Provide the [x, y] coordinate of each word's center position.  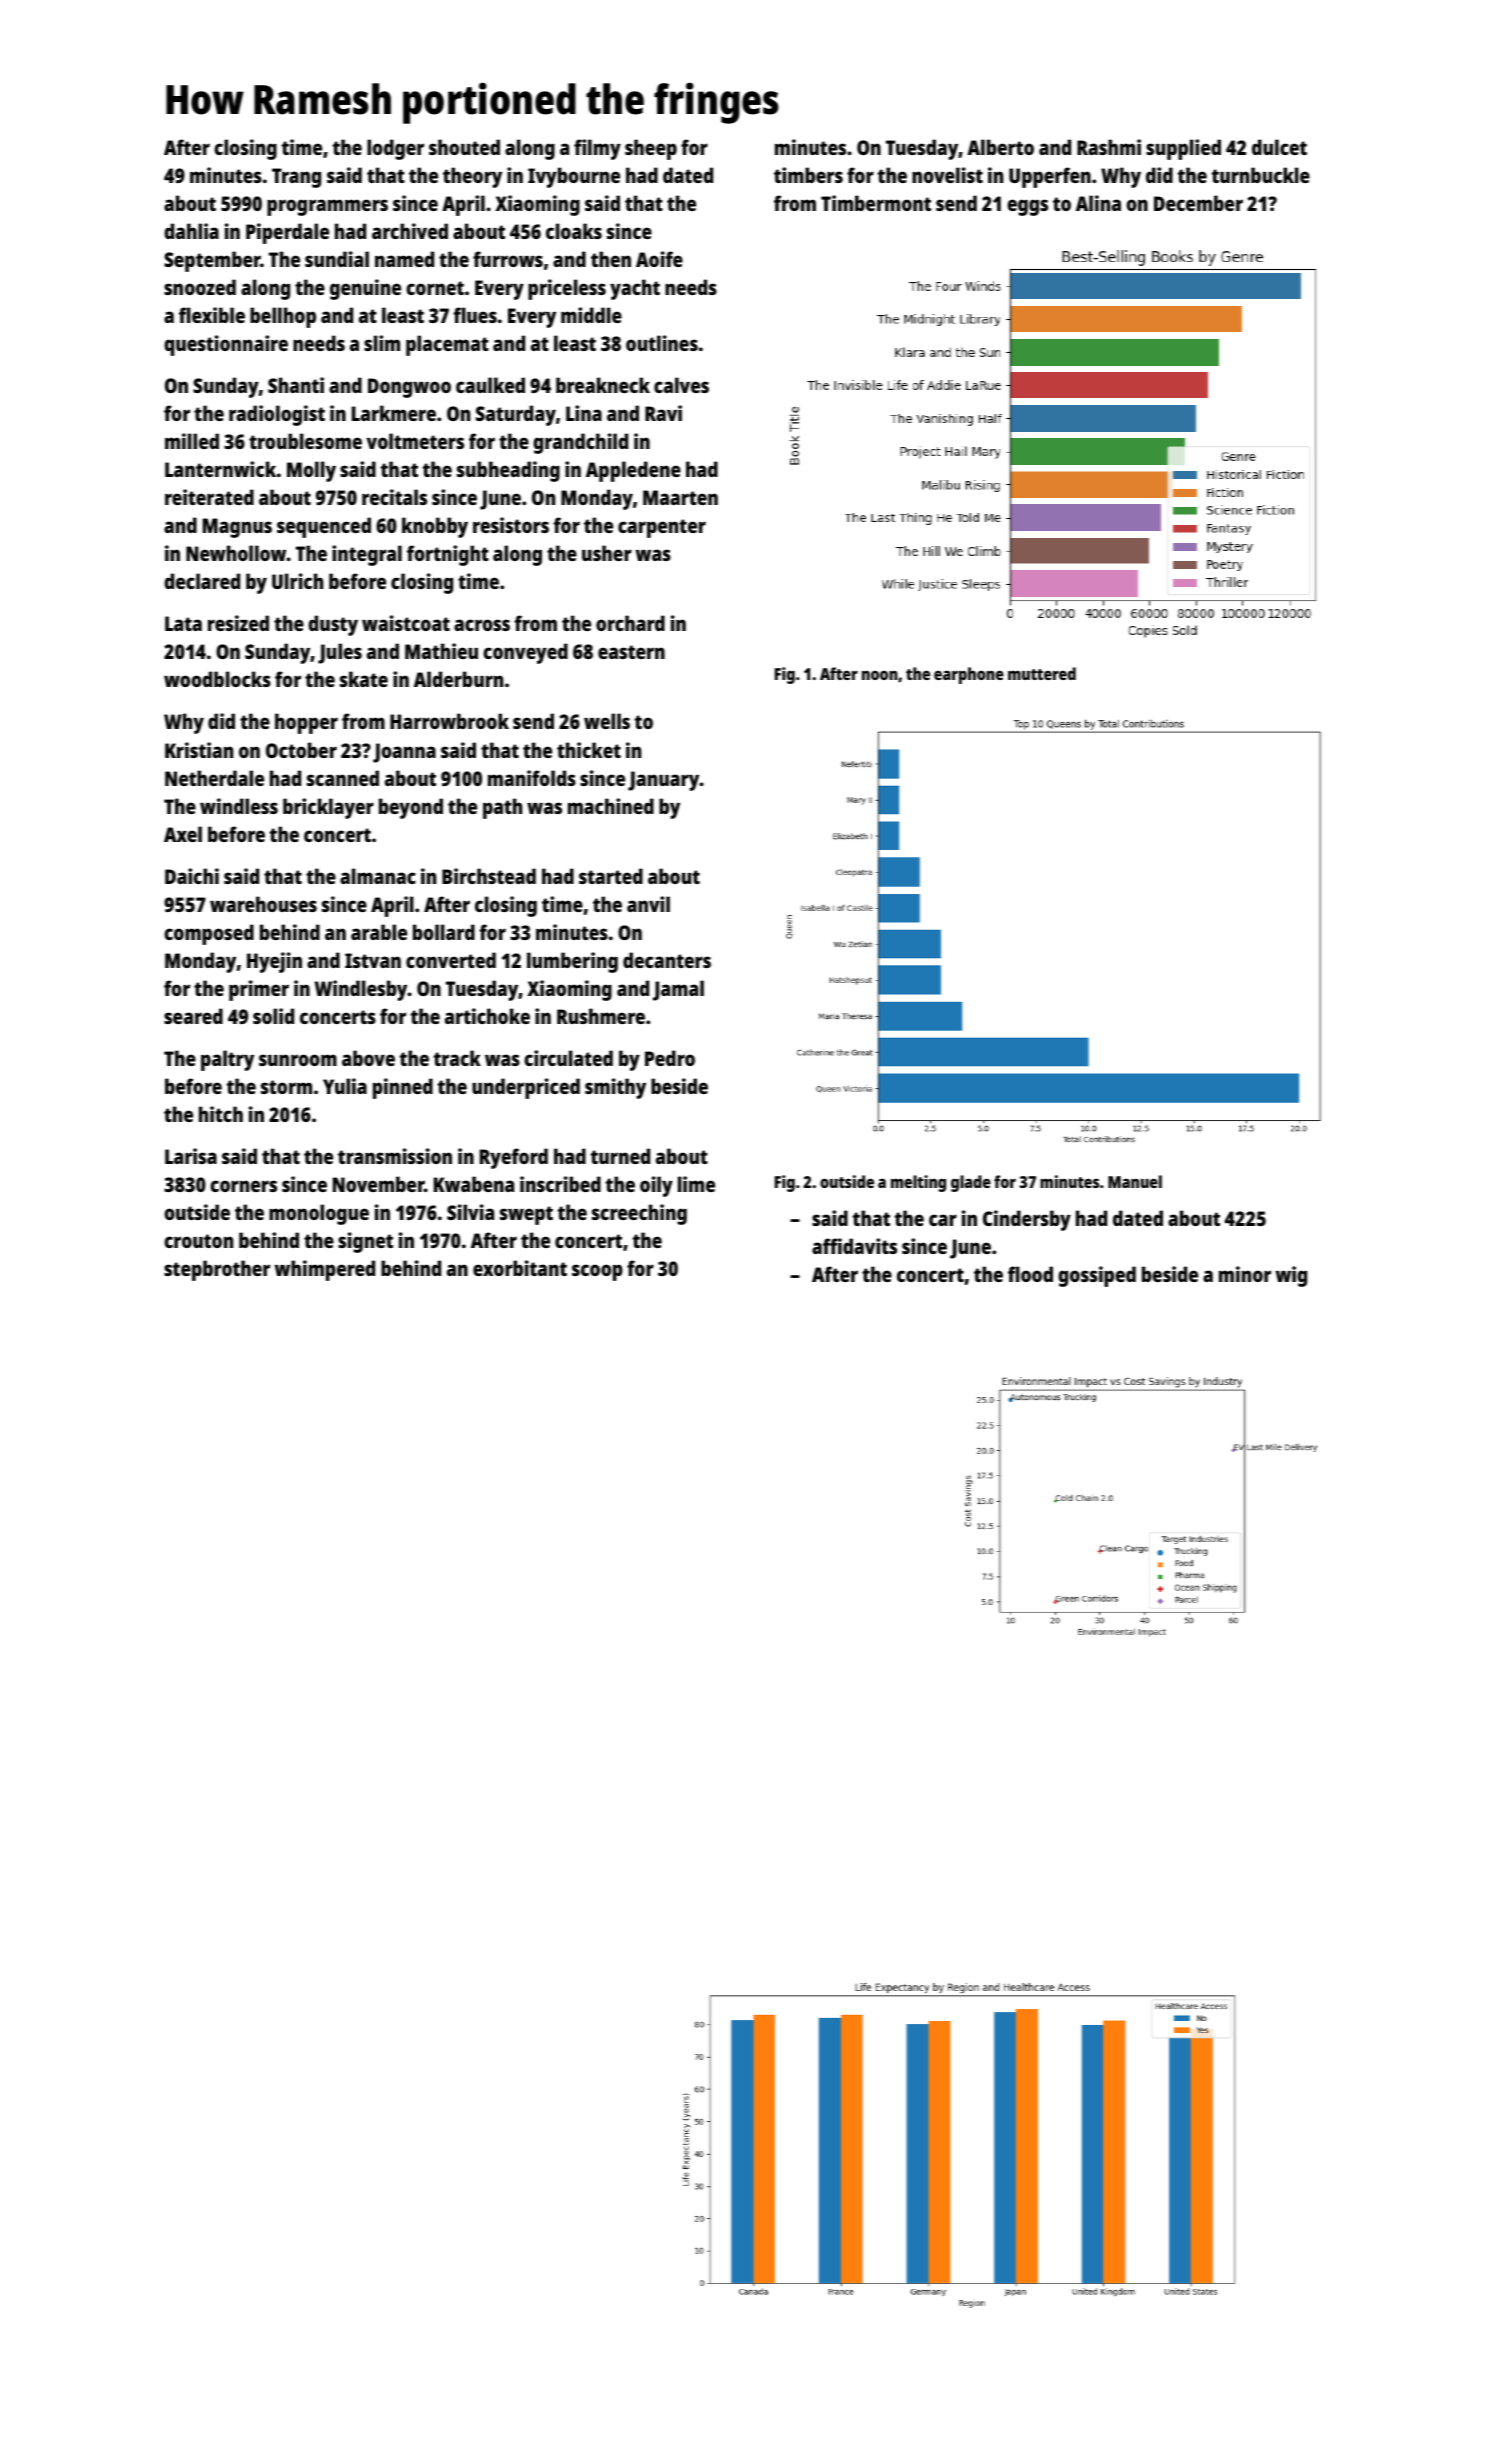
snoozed [200, 287]
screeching [639, 1214]
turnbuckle [1261, 175]
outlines [662, 343]
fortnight [448, 555]
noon [880, 675]
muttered [1042, 673]
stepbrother [217, 1270]
